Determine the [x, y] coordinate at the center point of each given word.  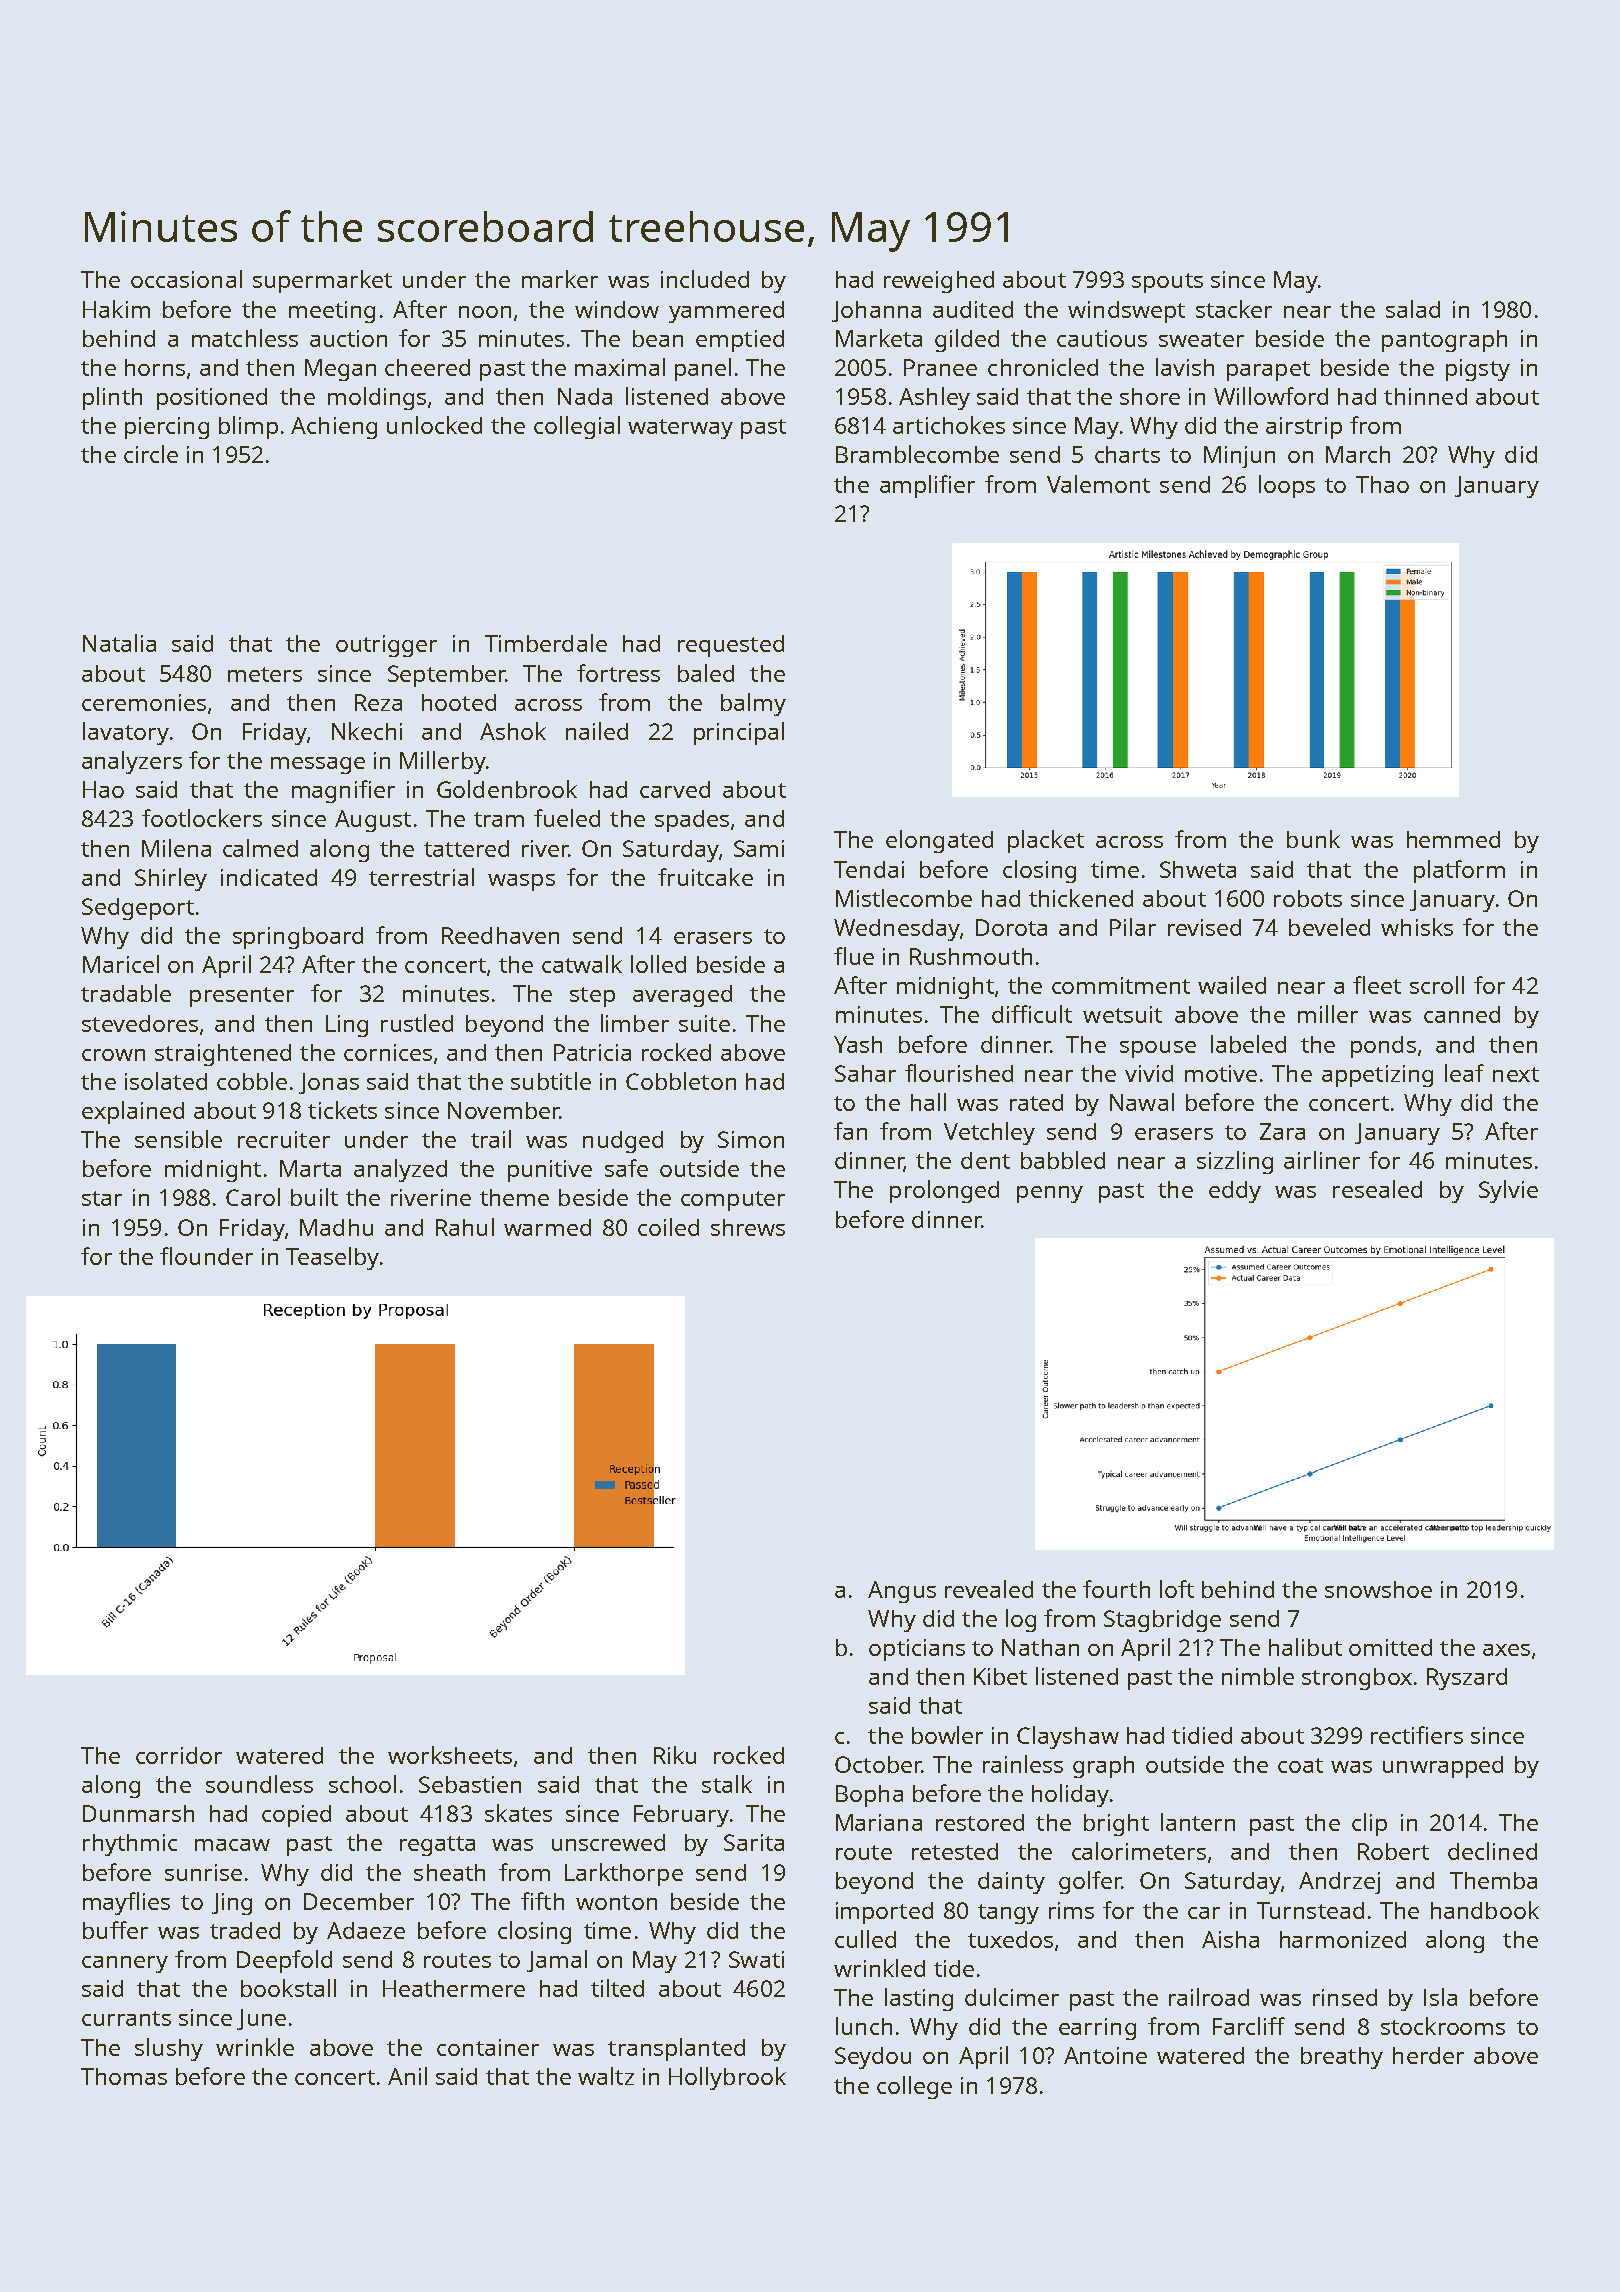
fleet [1377, 985]
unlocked [434, 425]
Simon [751, 1139]
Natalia [119, 643]
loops [1287, 486]
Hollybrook [727, 2078]
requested [731, 646]
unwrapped [1443, 1767]
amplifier [927, 486]
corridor [179, 1755]
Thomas [124, 2076]
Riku [675, 1755]
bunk [1313, 839]
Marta [310, 1168]
